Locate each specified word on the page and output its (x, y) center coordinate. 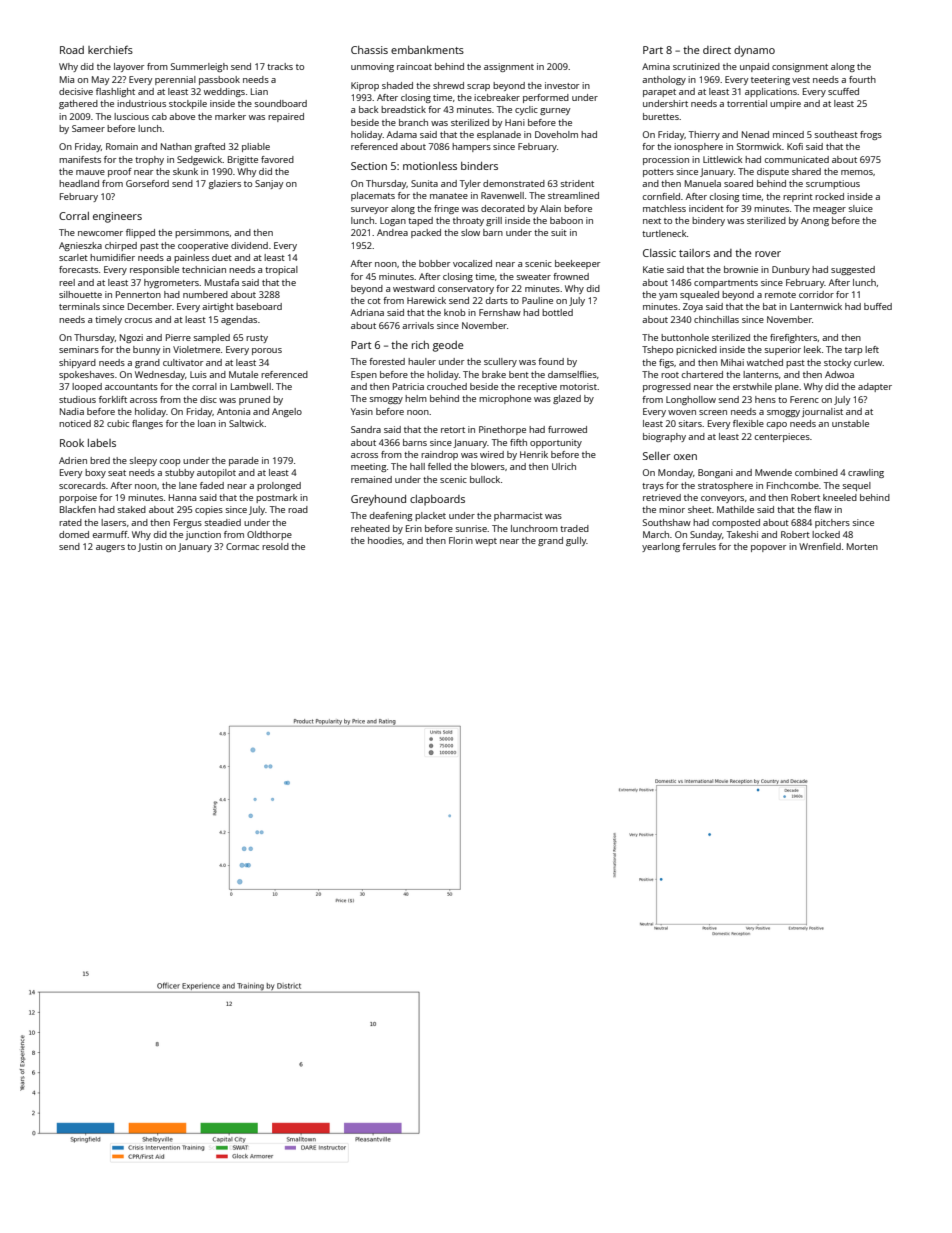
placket (430, 516)
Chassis (369, 50)
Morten (862, 546)
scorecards (82, 485)
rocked (829, 196)
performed (546, 98)
